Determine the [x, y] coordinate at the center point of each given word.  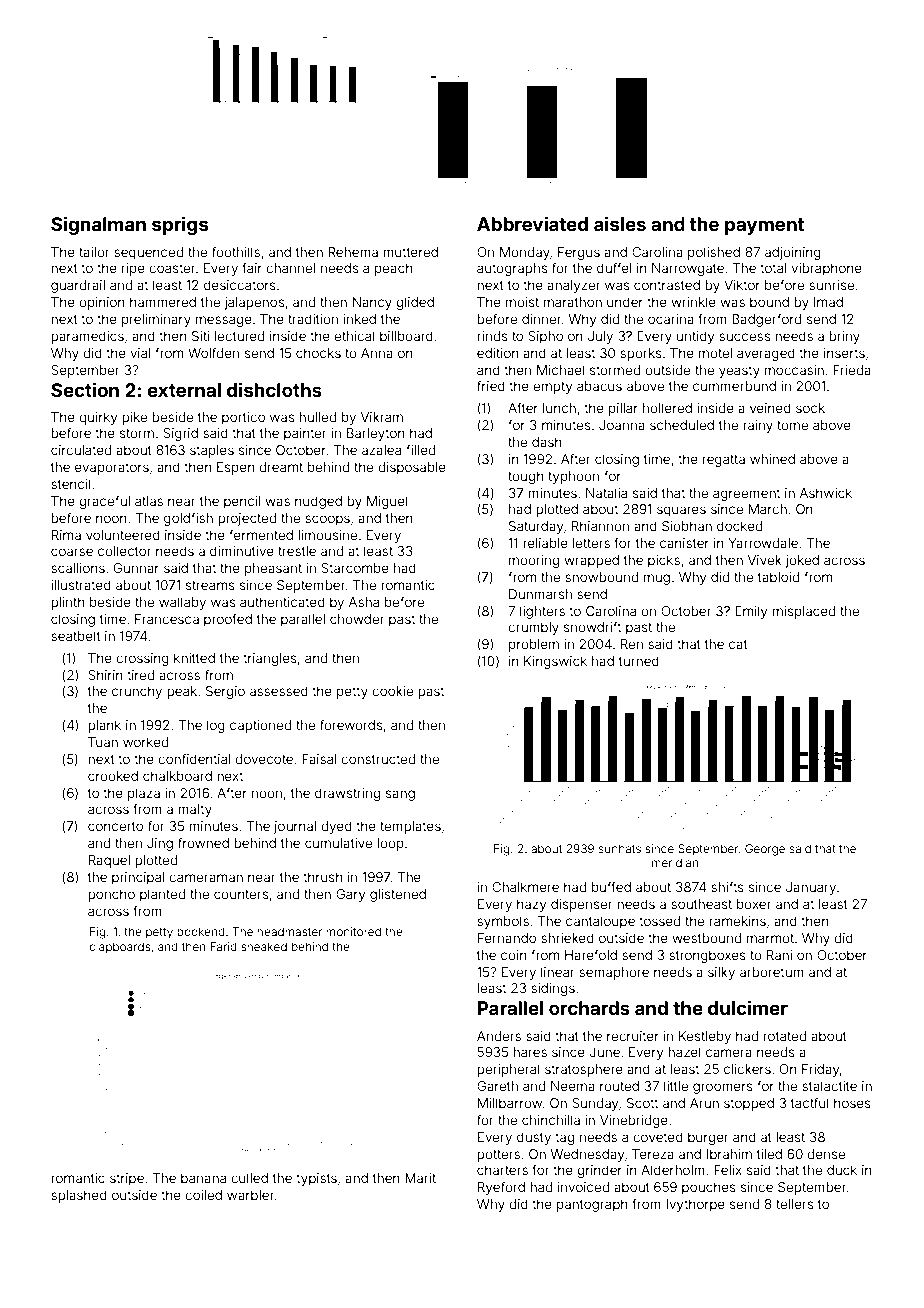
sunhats [620, 848]
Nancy [372, 303]
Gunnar [136, 568]
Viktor [742, 285]
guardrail [78, 286]
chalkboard [177, 776]
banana [203, 1178]
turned [639, 661]
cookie [392, 691]
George [765, 850]
